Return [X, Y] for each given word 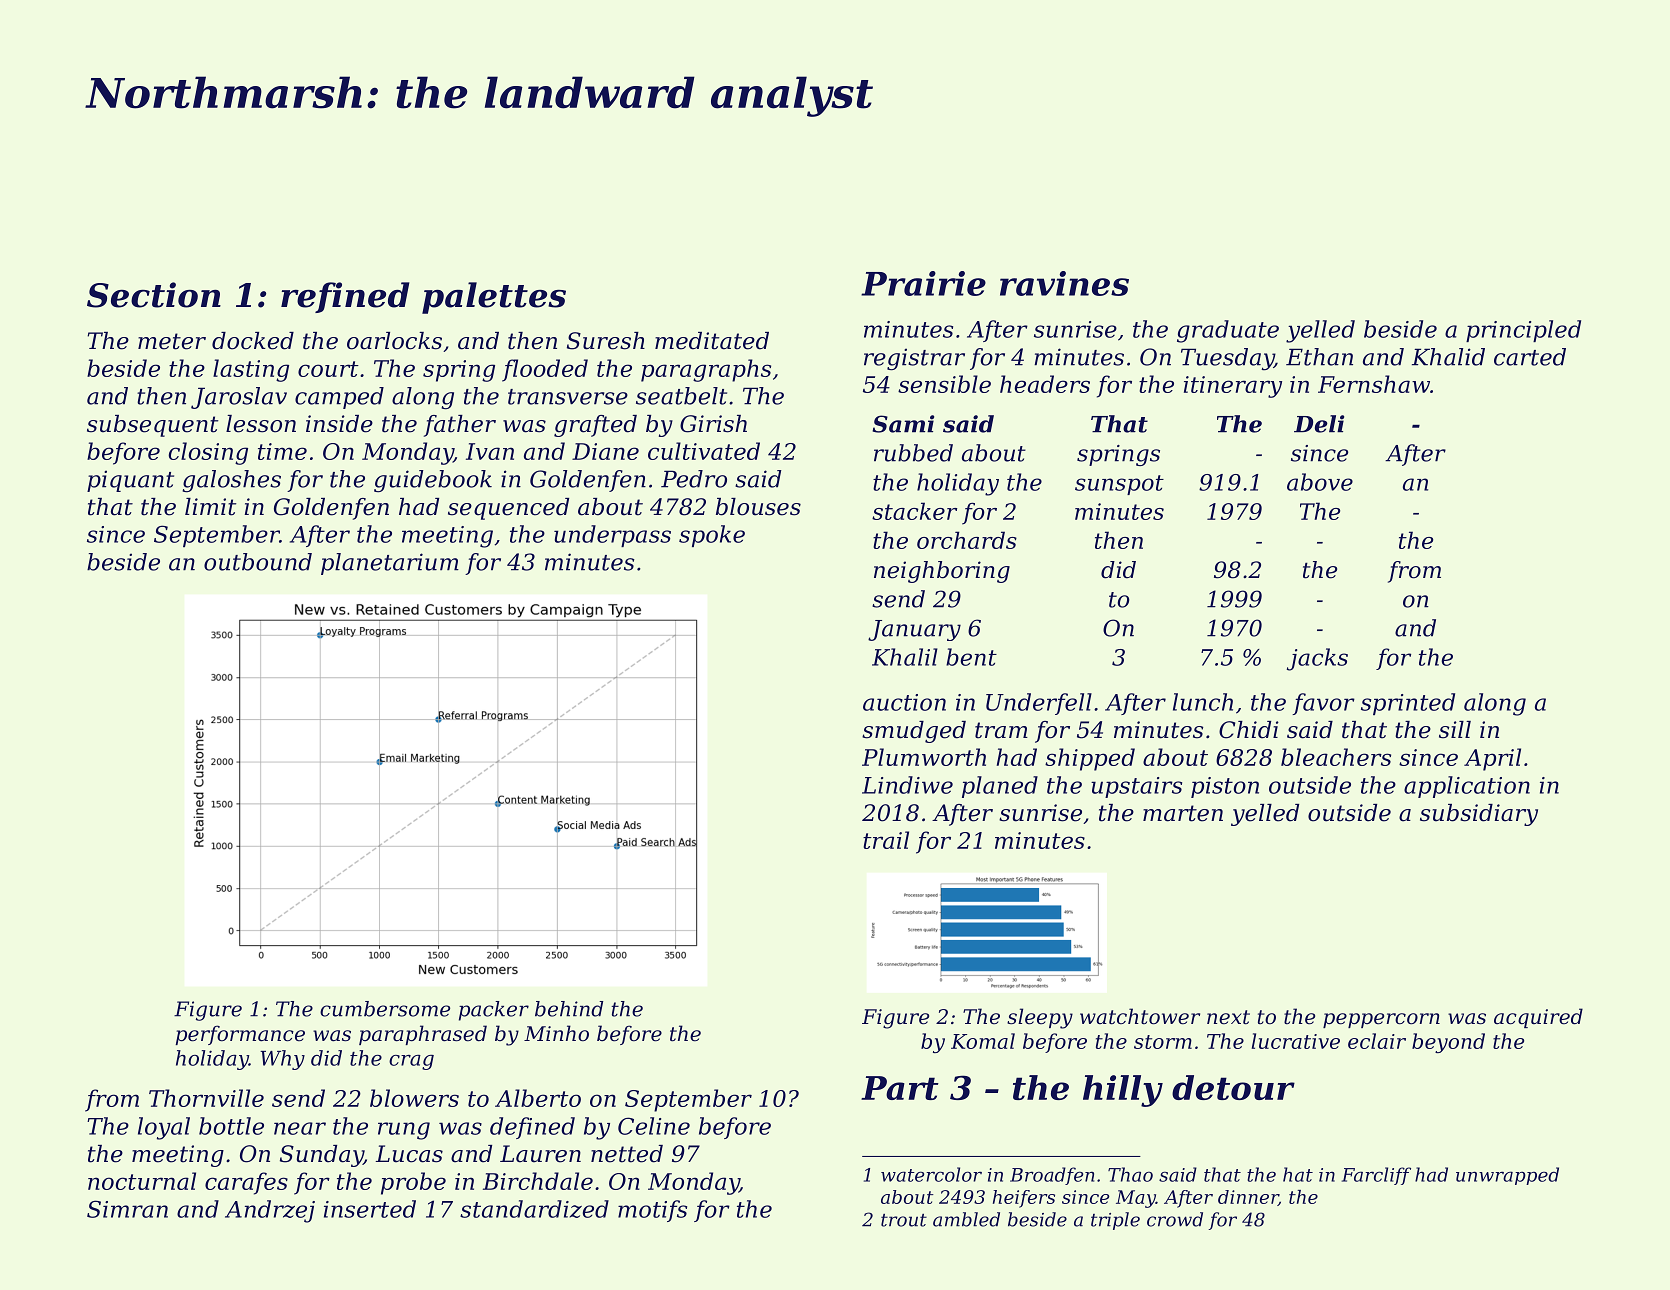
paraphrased [423, 1035]
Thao [1130, 1174]
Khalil [905, 657]
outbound [258, 562]
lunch [1203, 702]
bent [971, 657]
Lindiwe [907, 785]
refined [345, 297]
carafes [246, 1183]
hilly [1123, 1091]
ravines [1064, 283]
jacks [1317, 659]
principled [1523, 331]
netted [627, 1154]
